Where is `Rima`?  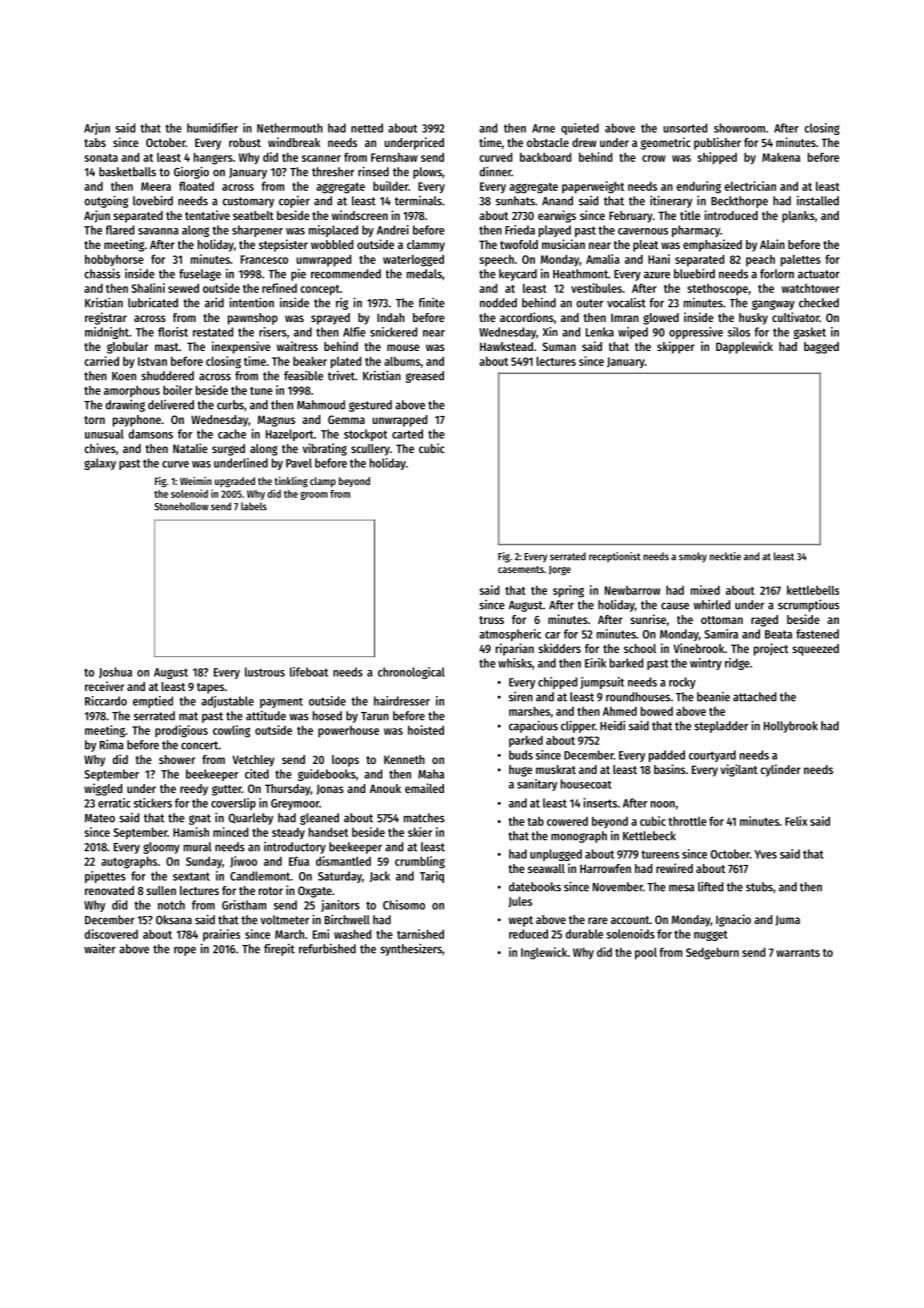
Rima is located at coordinates (112, 744).
